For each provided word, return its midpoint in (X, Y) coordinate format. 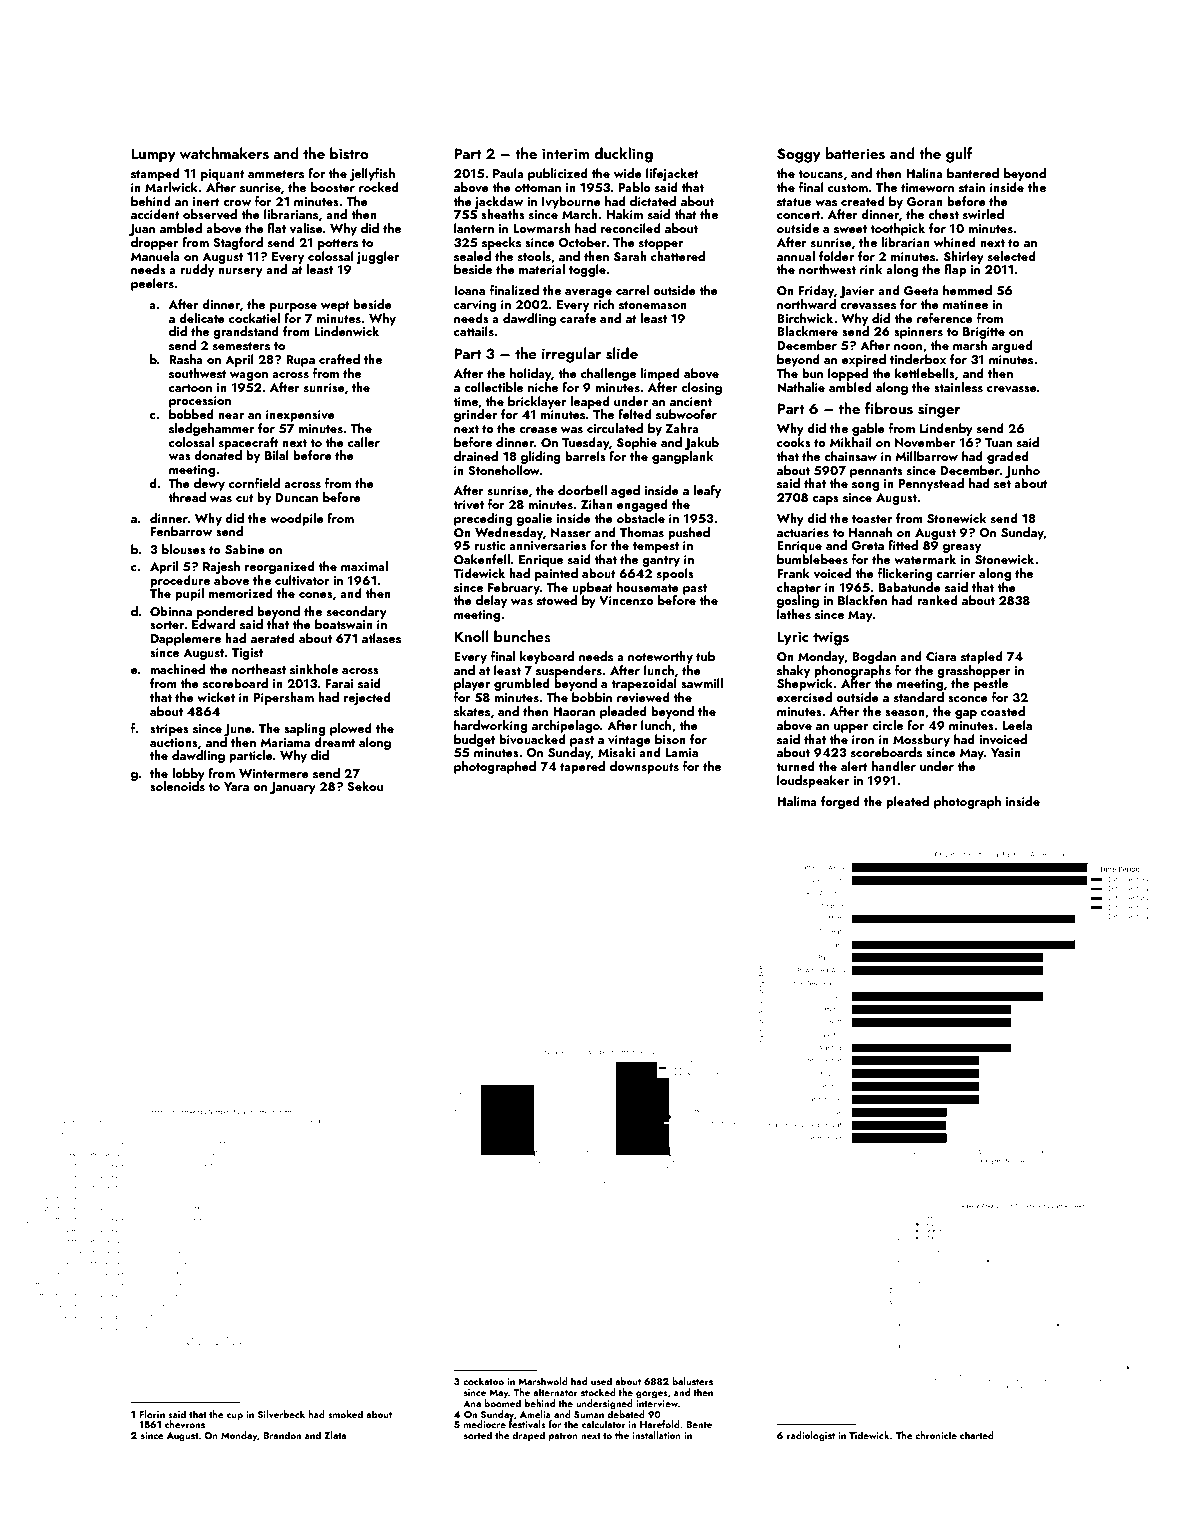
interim (565, 153)
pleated (907, 802)
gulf (959, 155)
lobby (188, 774)
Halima (797, 801)
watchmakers (224, 153)
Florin (152, 1414)
